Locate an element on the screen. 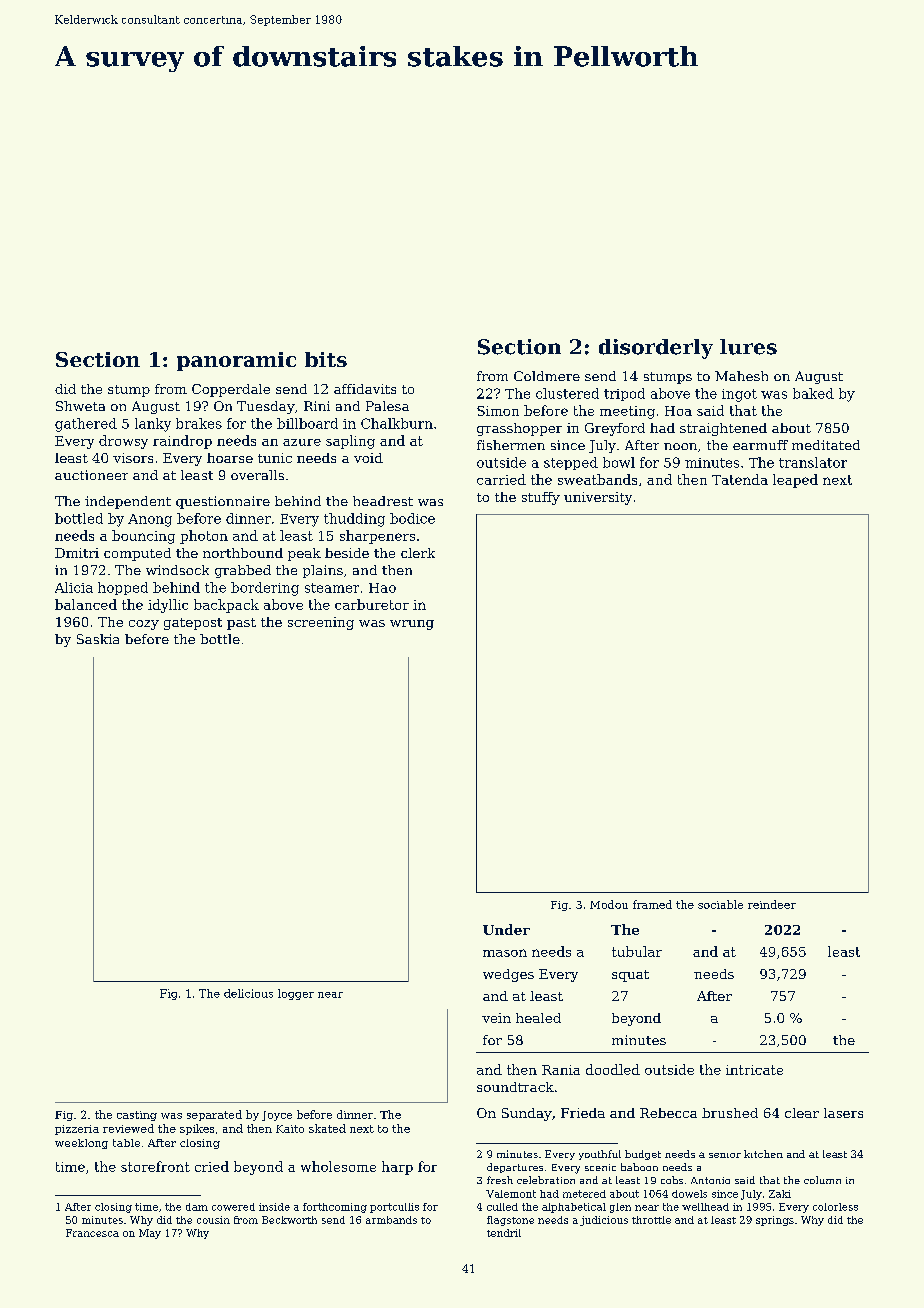 The height and width of the screenshot is (1308, 924). delicious is located at coordinates (248, 993).
